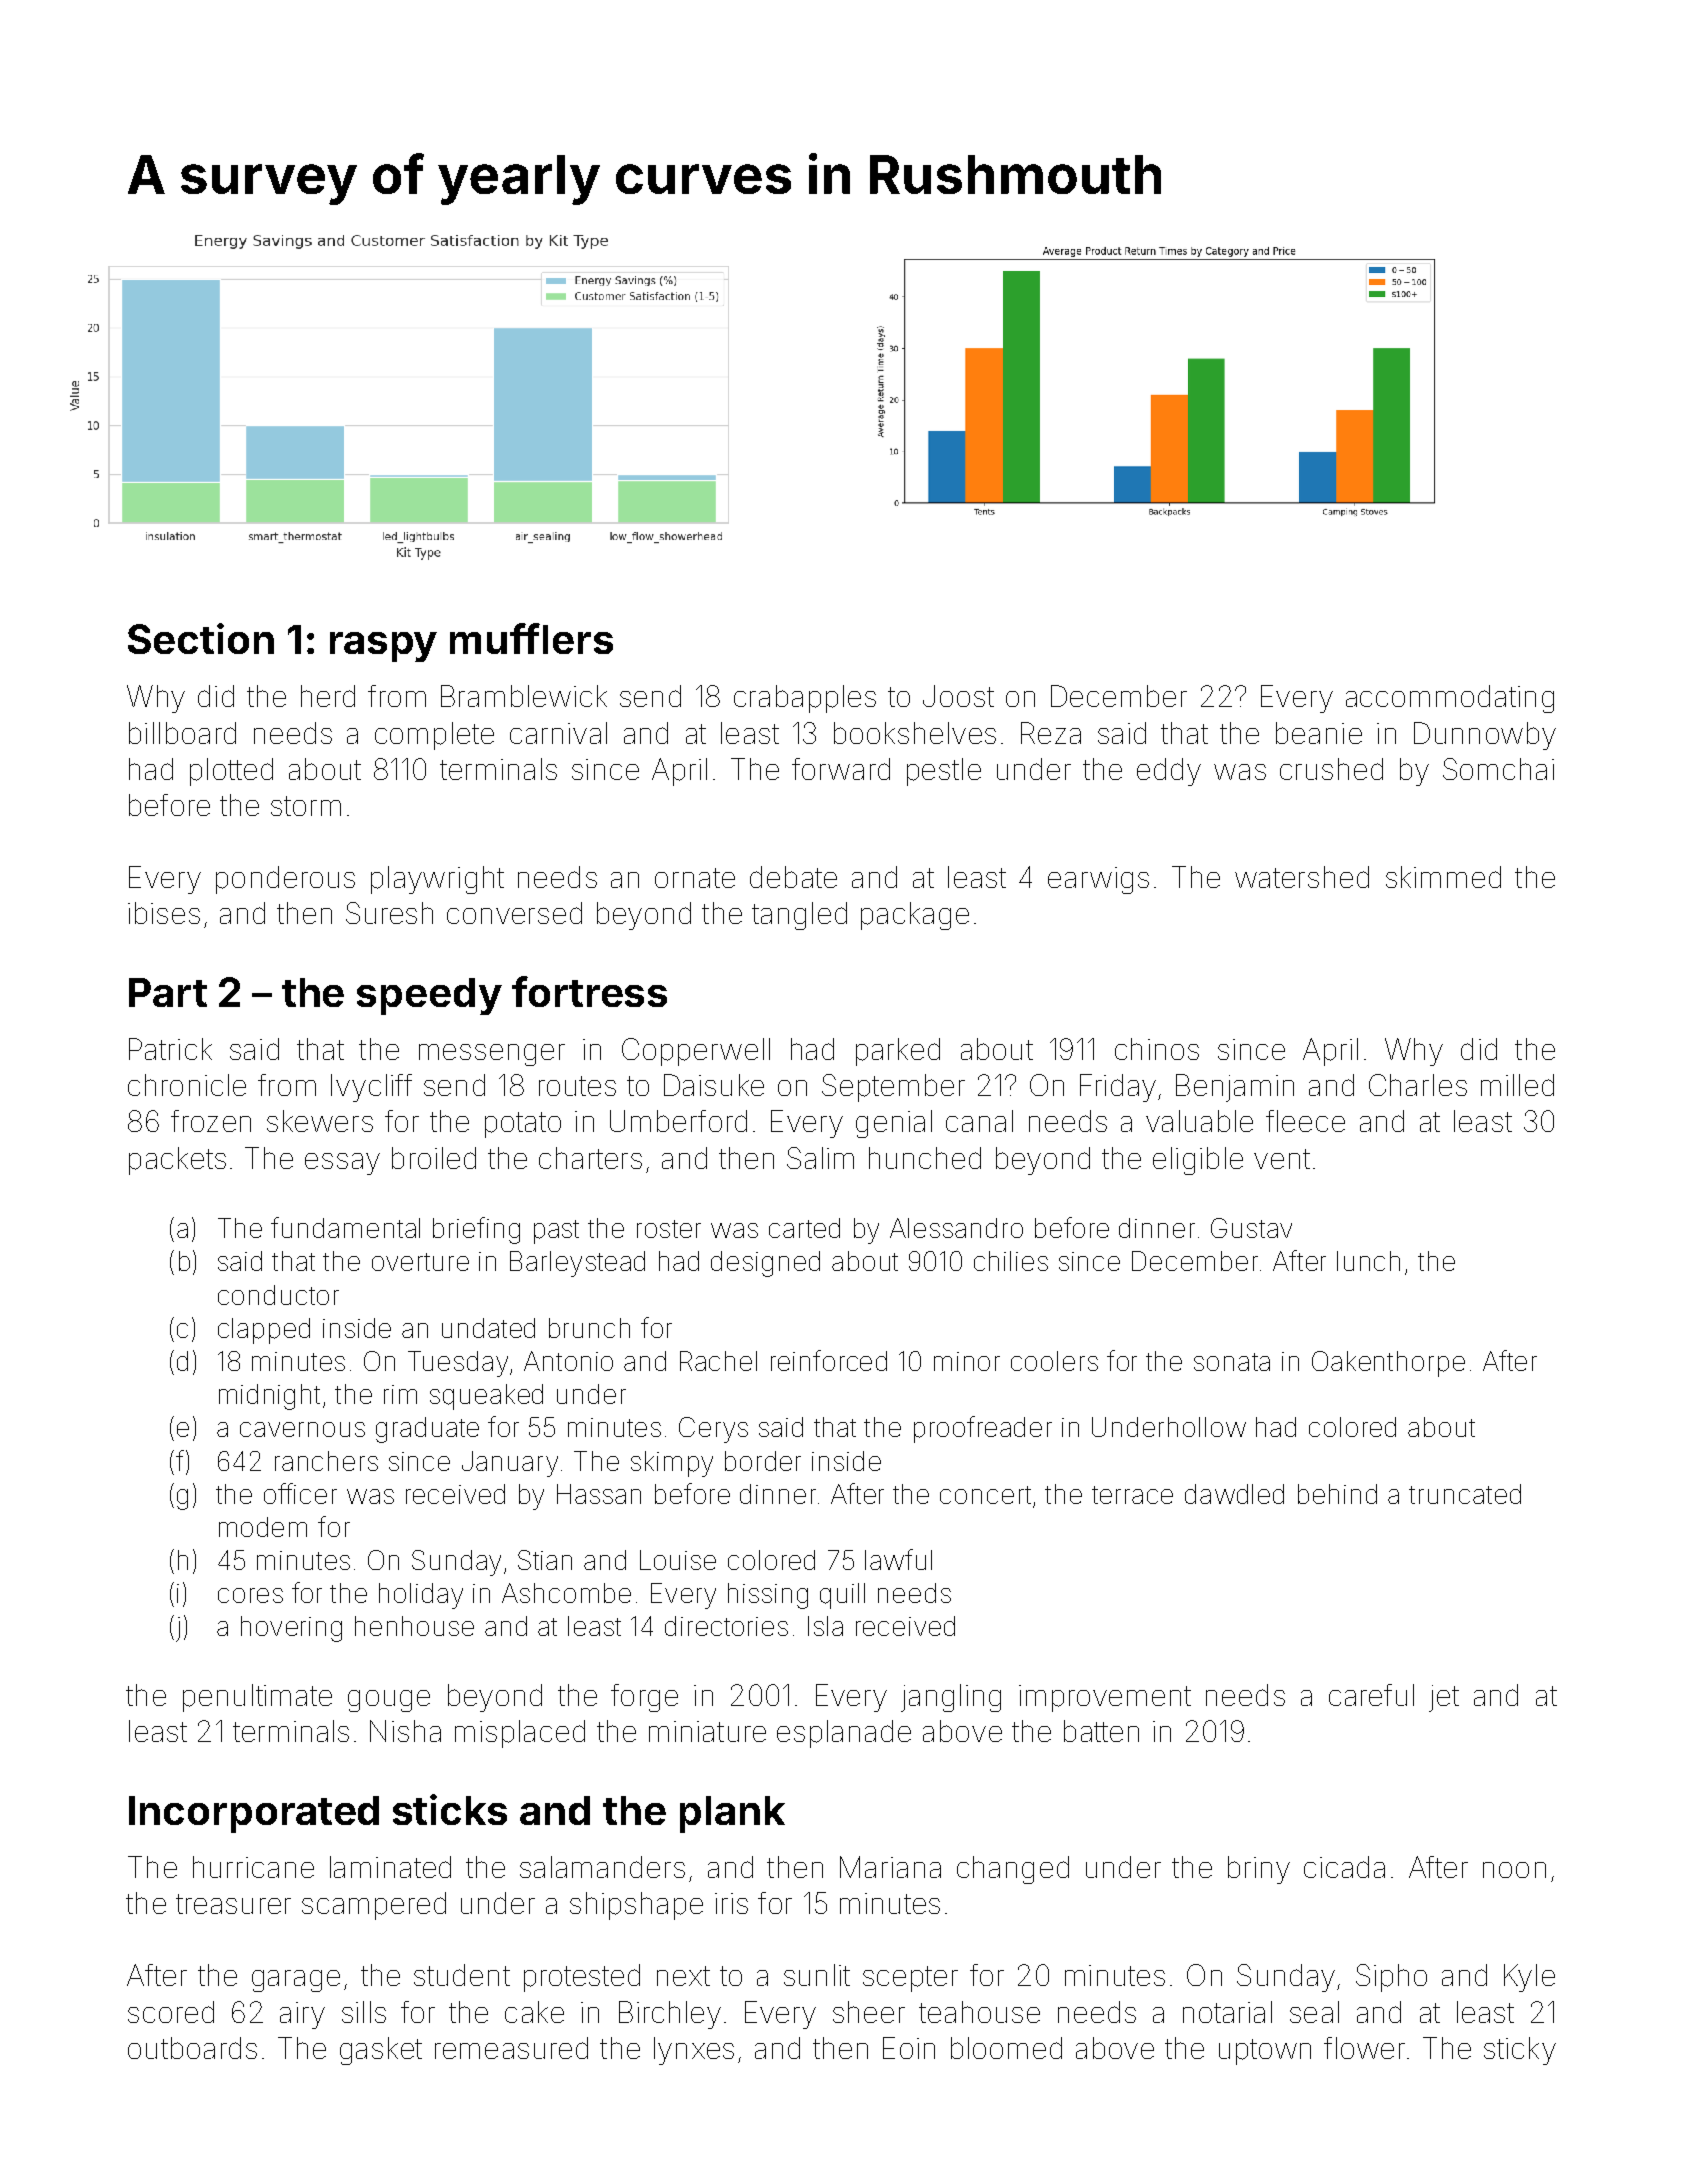 The image size is (1683, 2178). What do you see at coordinates (1259, 1870) in the page?
I see `briny` at bounding box center [1259, 1870].
